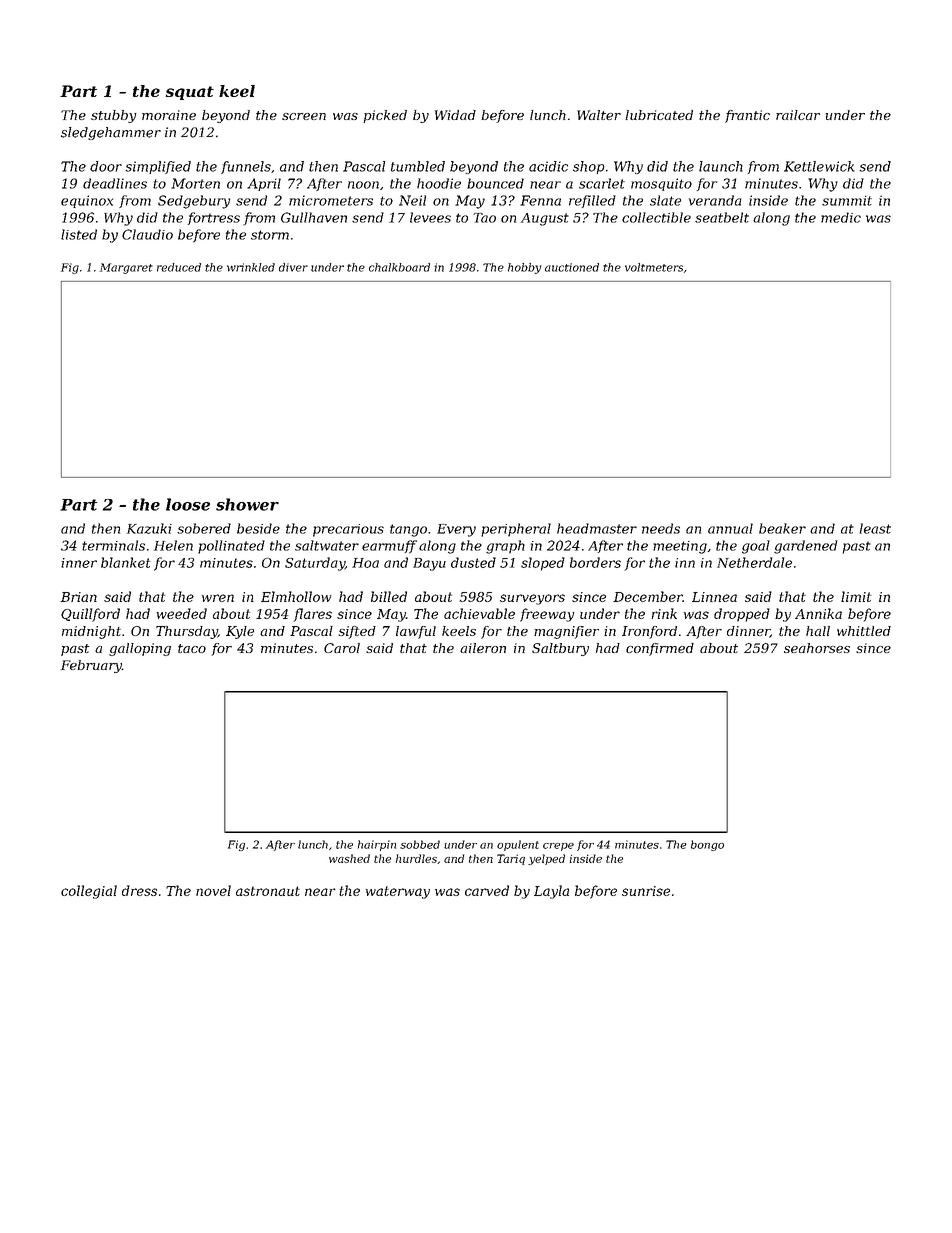 This document has height=1233, width=952. What do you see at coordinates (348, 530) in the document?
I see `precarious` at bounding box center [348, 530].
